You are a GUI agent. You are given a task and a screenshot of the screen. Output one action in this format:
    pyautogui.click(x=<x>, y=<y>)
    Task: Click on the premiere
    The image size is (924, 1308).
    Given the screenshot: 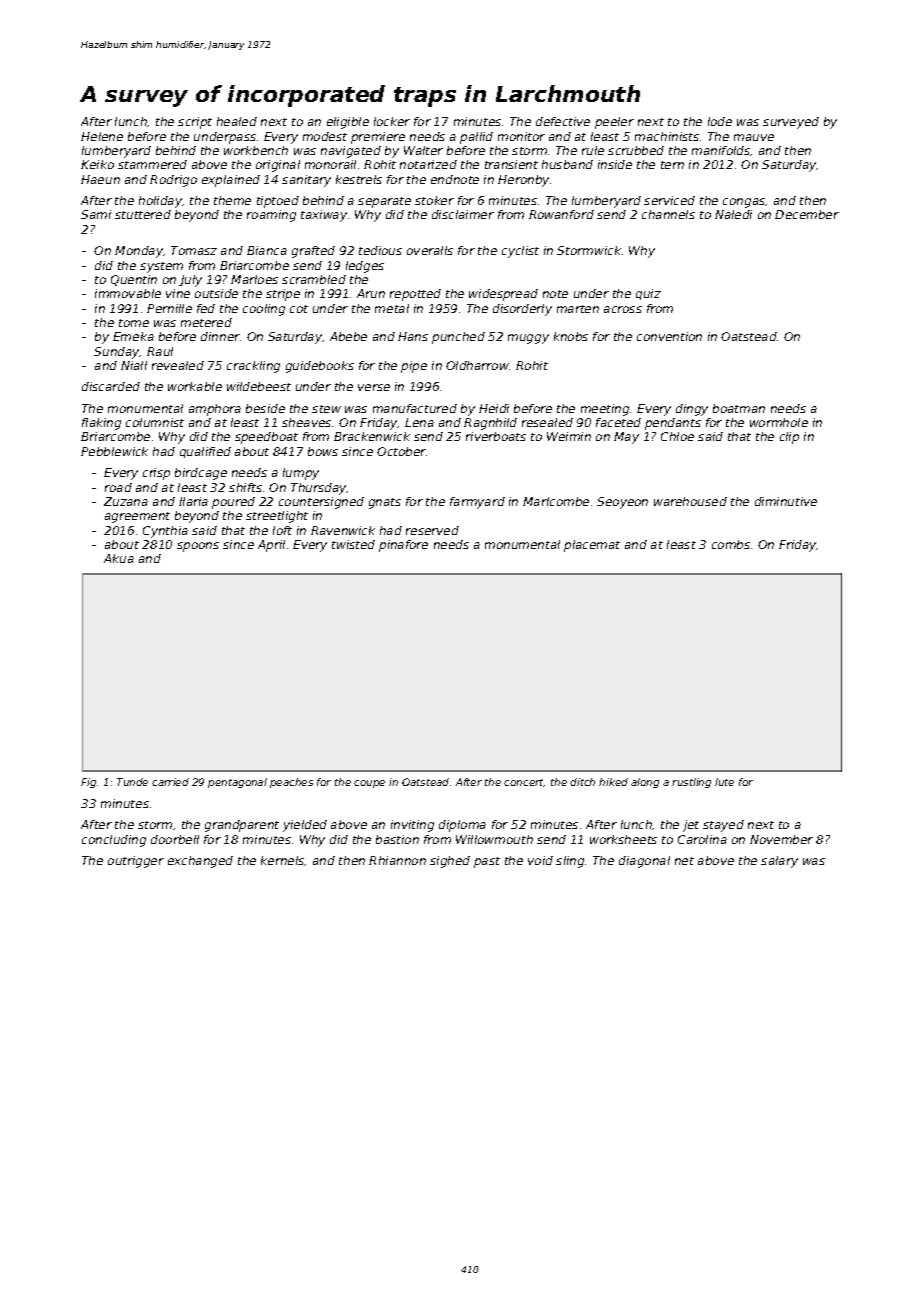 What is the action you would take?
    pyautogui.click(x=378, y=138)
